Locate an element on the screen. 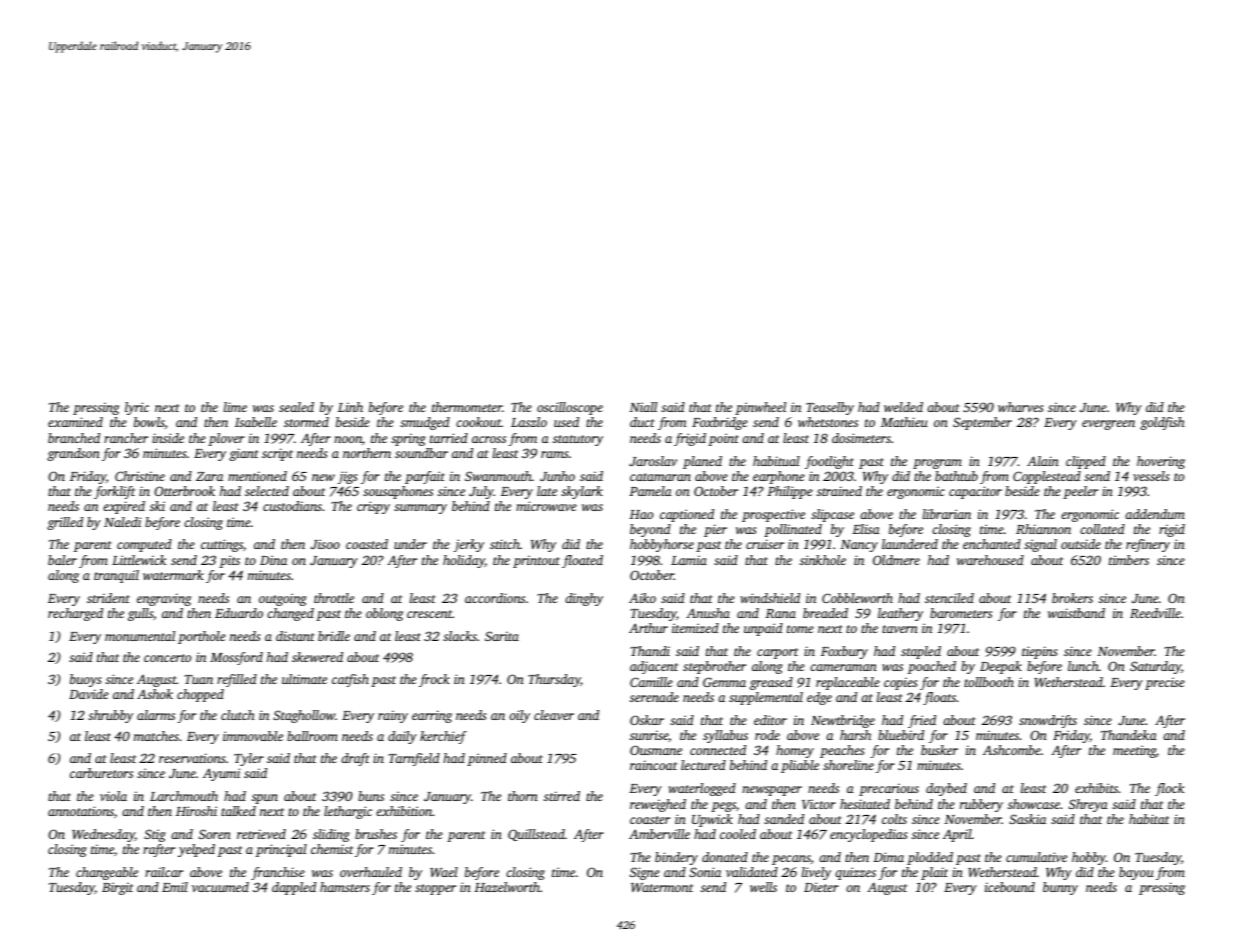  Ousmane is located at coordinates (656, 750).
